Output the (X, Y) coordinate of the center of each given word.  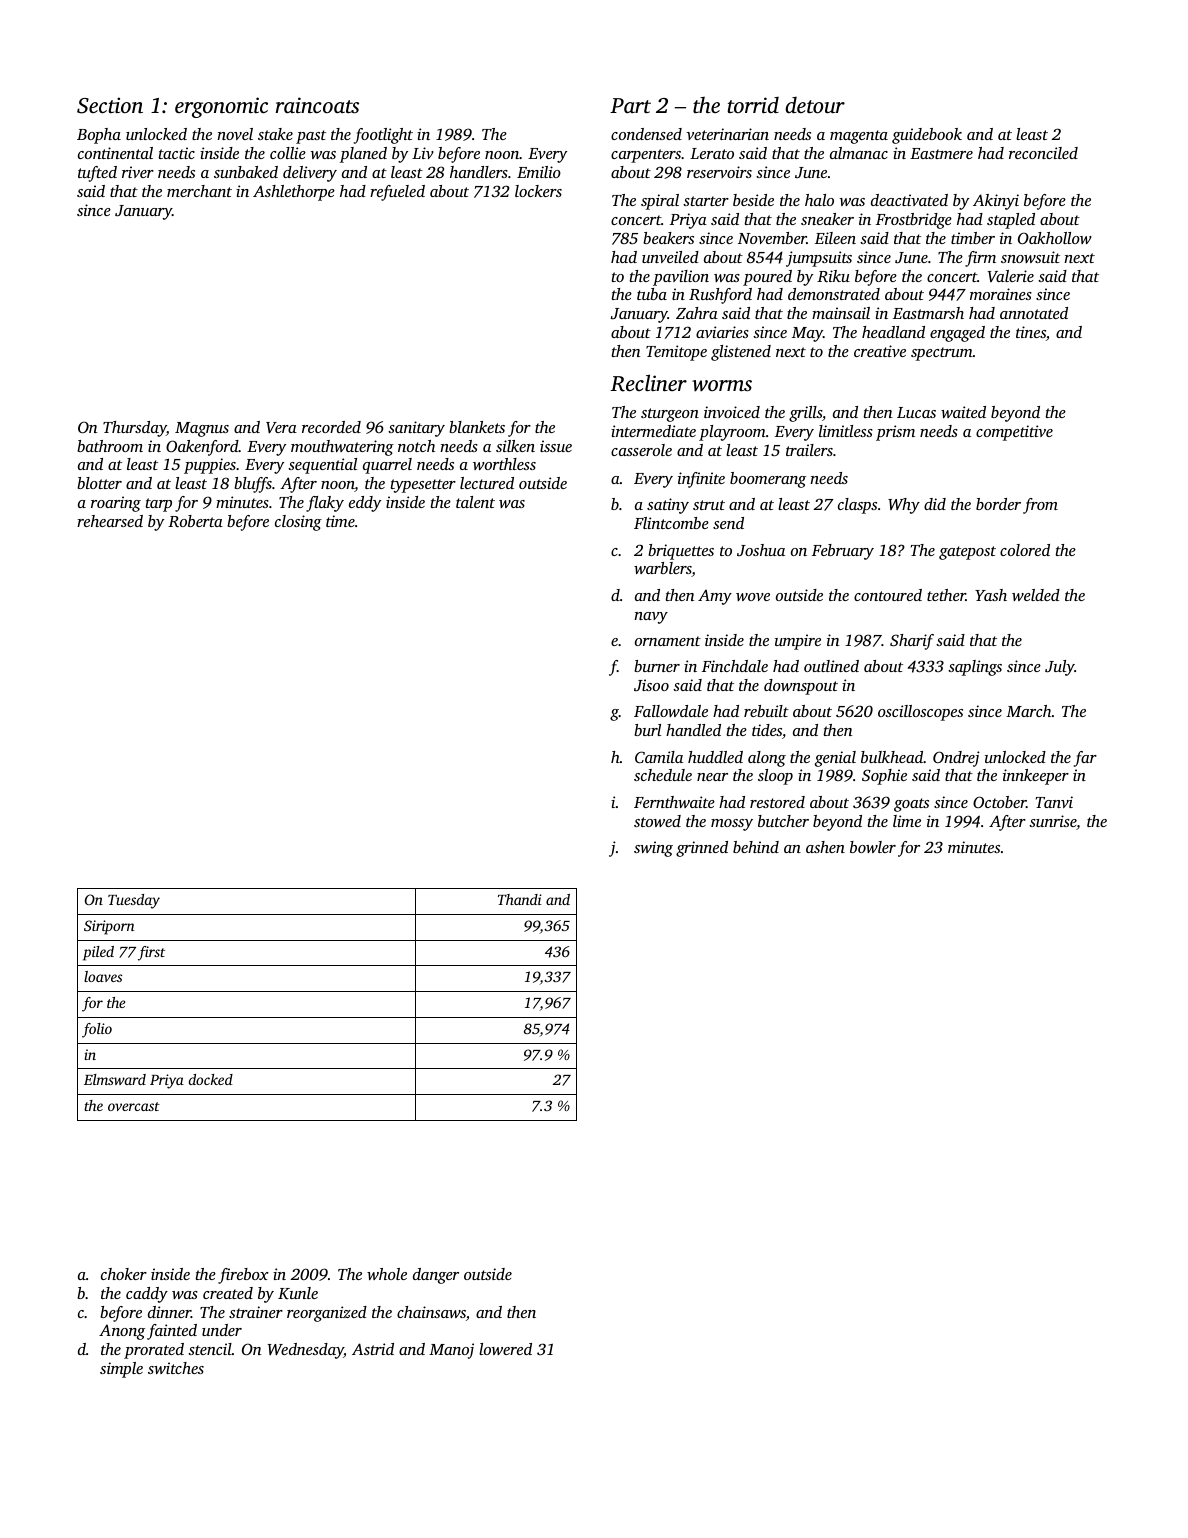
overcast (134, 1106)
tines (1031, 332)
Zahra (697, 313)
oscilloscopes (920, 713)
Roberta (195, 521)
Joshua (761, 550)
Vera (281, 428)
